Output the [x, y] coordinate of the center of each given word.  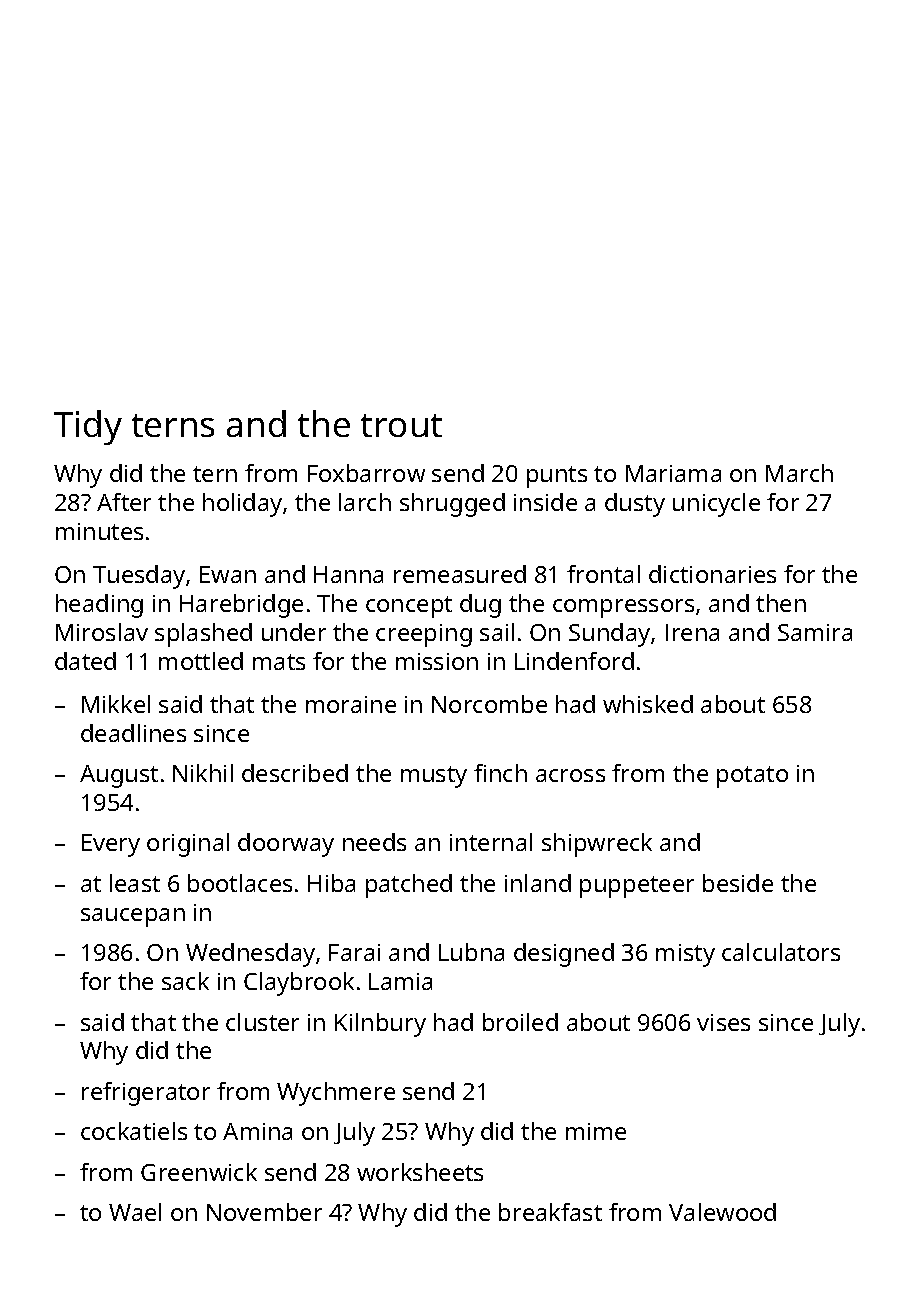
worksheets [420, 1172]
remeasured [460, 574]
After [124, 502]
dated [85, 661]
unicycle [716, 505]
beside [738, 883]
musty [434, 777]
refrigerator [146, 1094]
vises [723, 1022]
